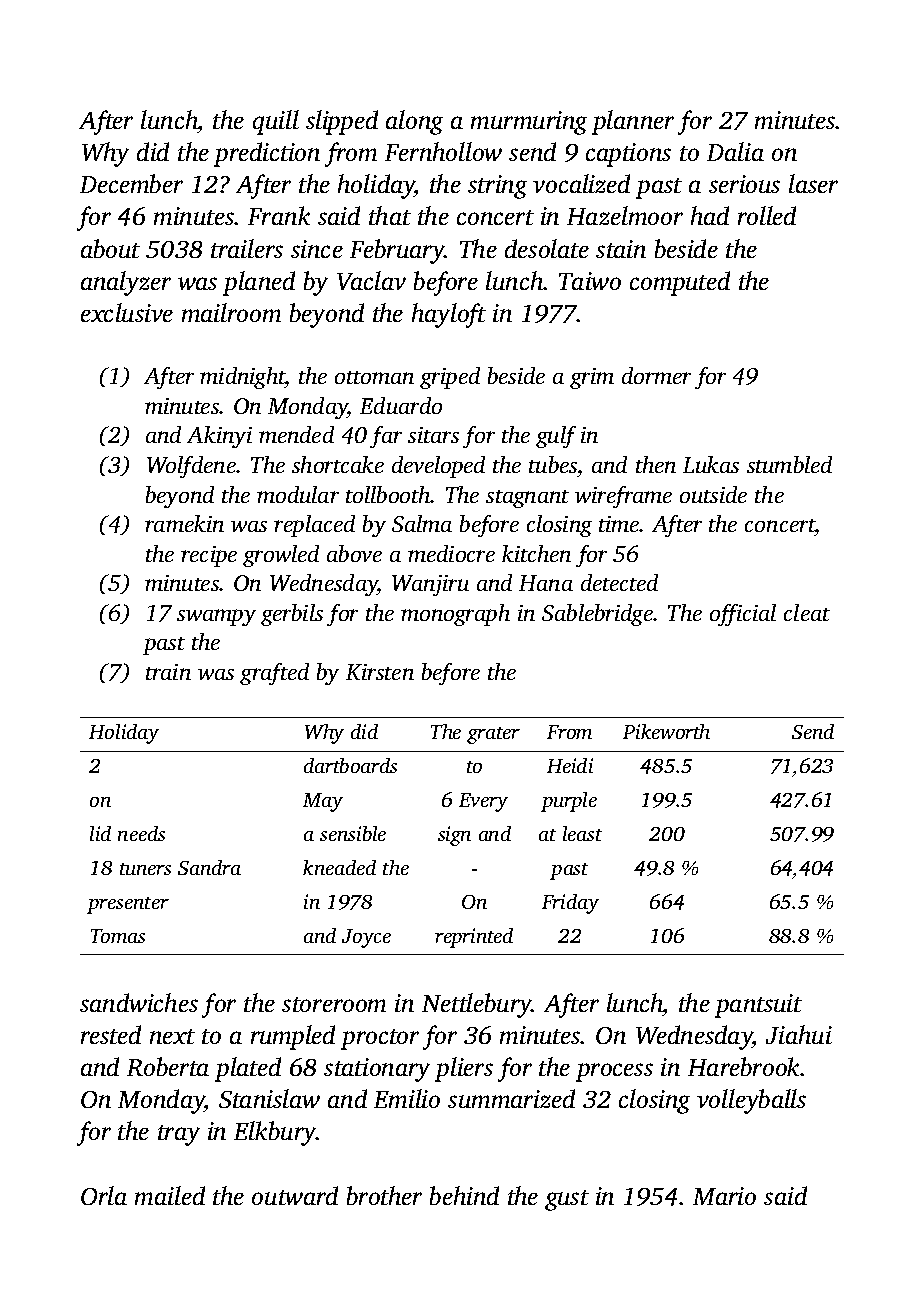  What do you see at coordinates (735, 151) in the document?
I see `Dalia` at bounding box center [735, 151].
